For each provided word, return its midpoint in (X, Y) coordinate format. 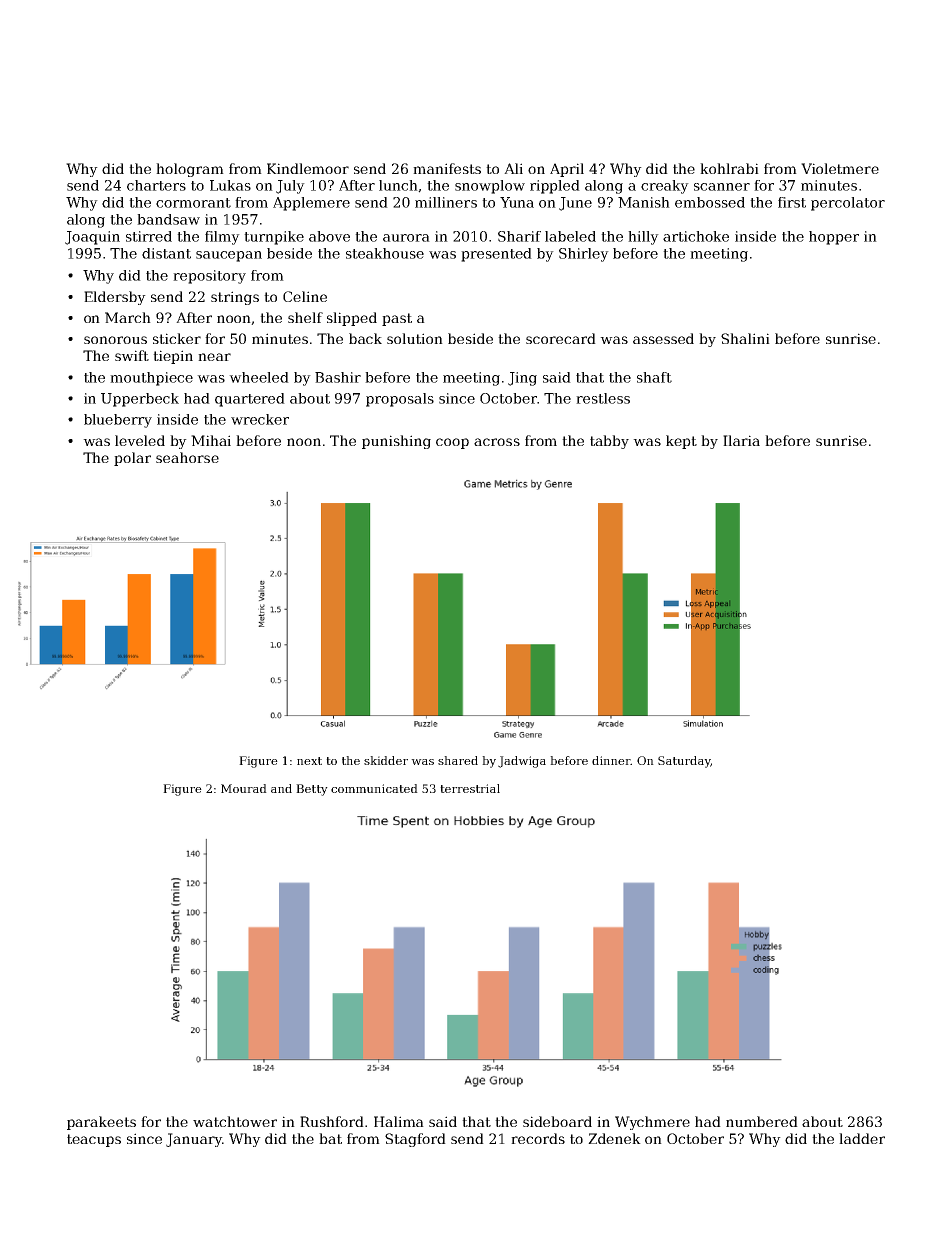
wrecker (260, 419)
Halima (399, 1121)
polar (132, 459)
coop (452, 443)
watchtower (235, 1121)
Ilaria (741, 440)
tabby (609, 442)
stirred (149, 236)
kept (681, 442)
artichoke (696, 236)
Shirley (584, 255)
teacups (94, 1140)
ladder (862, 1138)
